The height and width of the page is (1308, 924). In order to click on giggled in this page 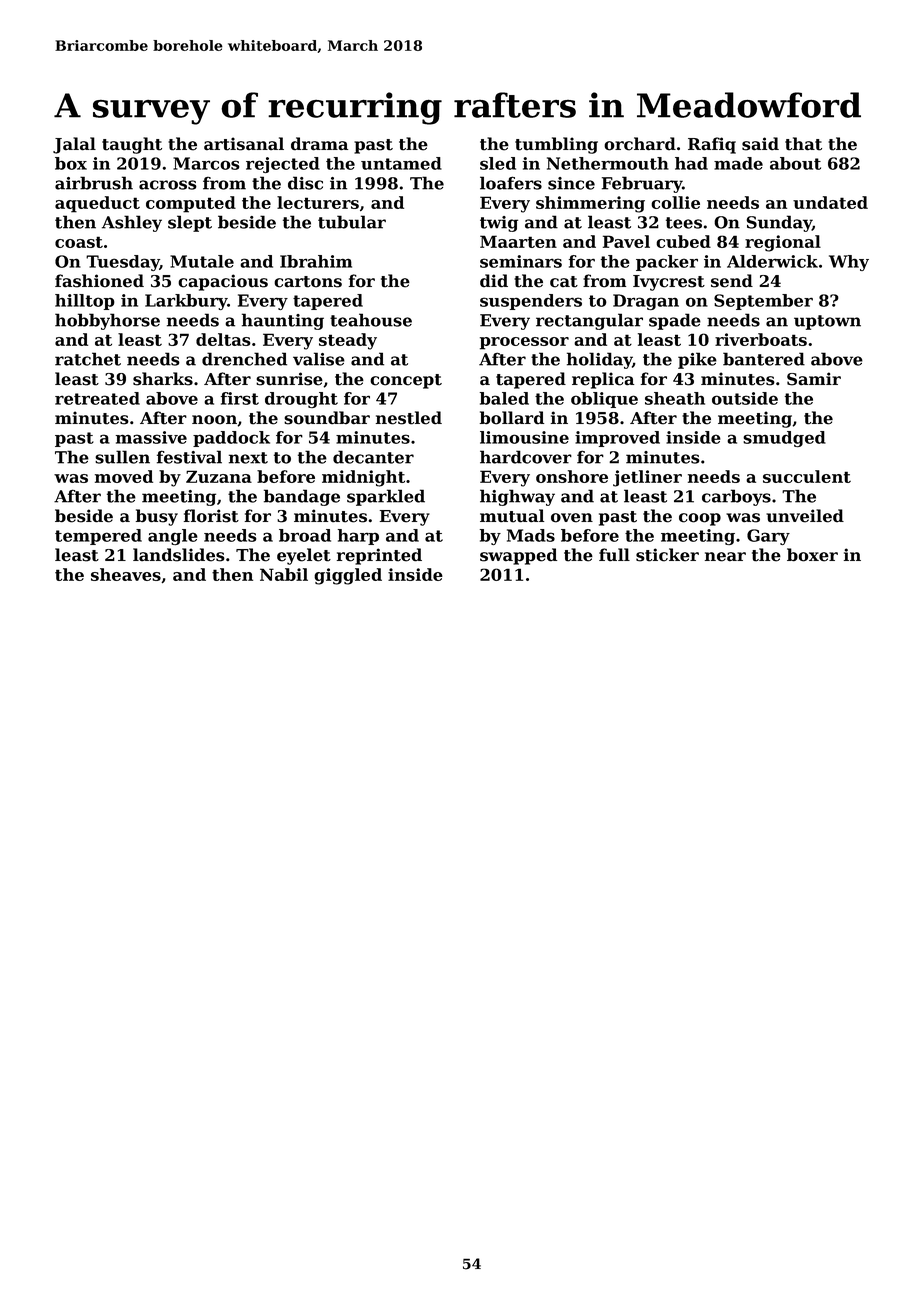, I will do `click(348, 576)`.
